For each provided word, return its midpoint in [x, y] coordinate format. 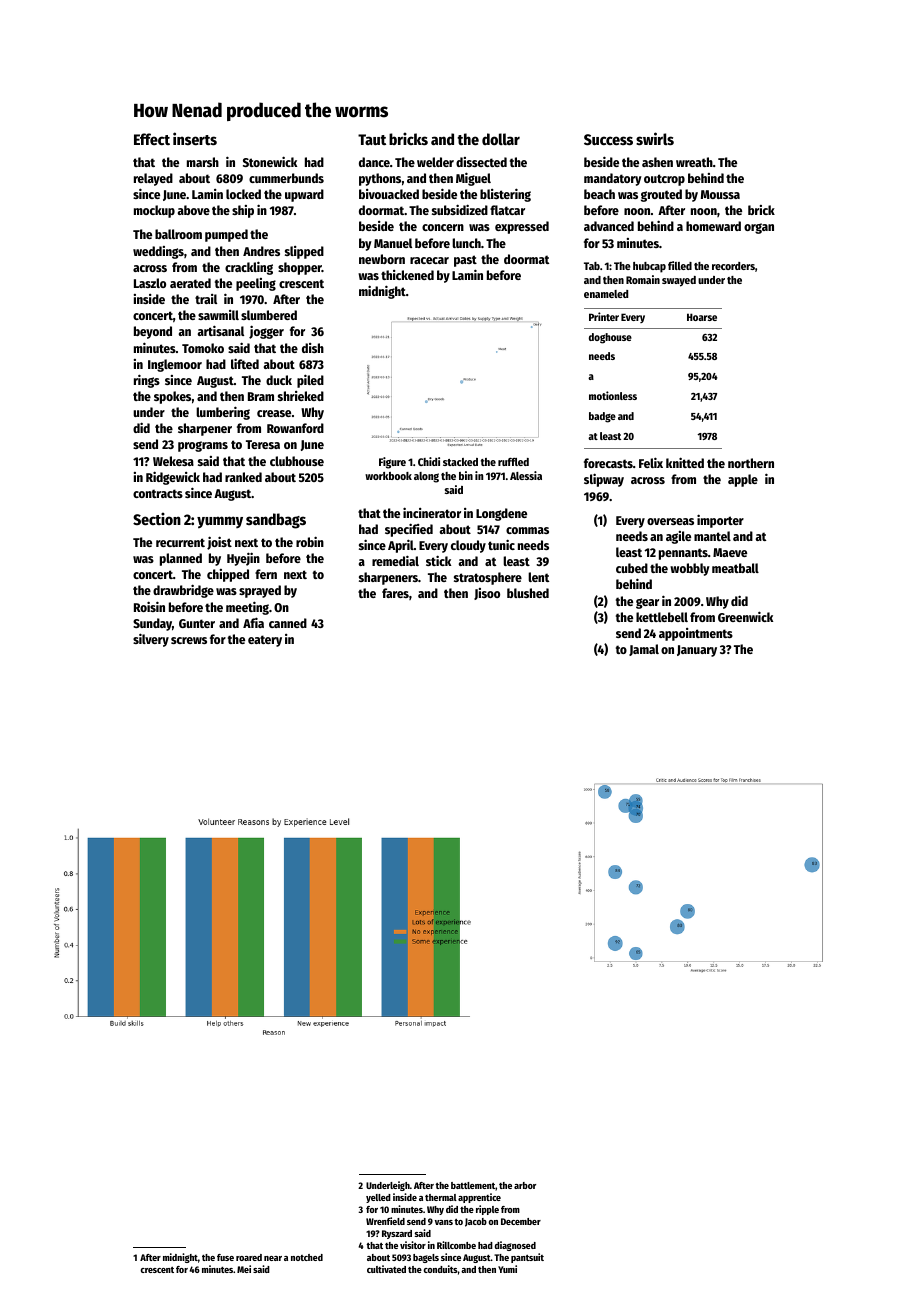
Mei [244, 1269]
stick [438, 560]
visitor [413, 1245]
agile [678, 537]
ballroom [178, 234]
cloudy [468, 546]
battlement [473, 1185]
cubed [632, 568]
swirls [655, 138]
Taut [372, 139]
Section [157, 518]
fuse [225, 1257]
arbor [525, 1185]
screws [189, 640]
